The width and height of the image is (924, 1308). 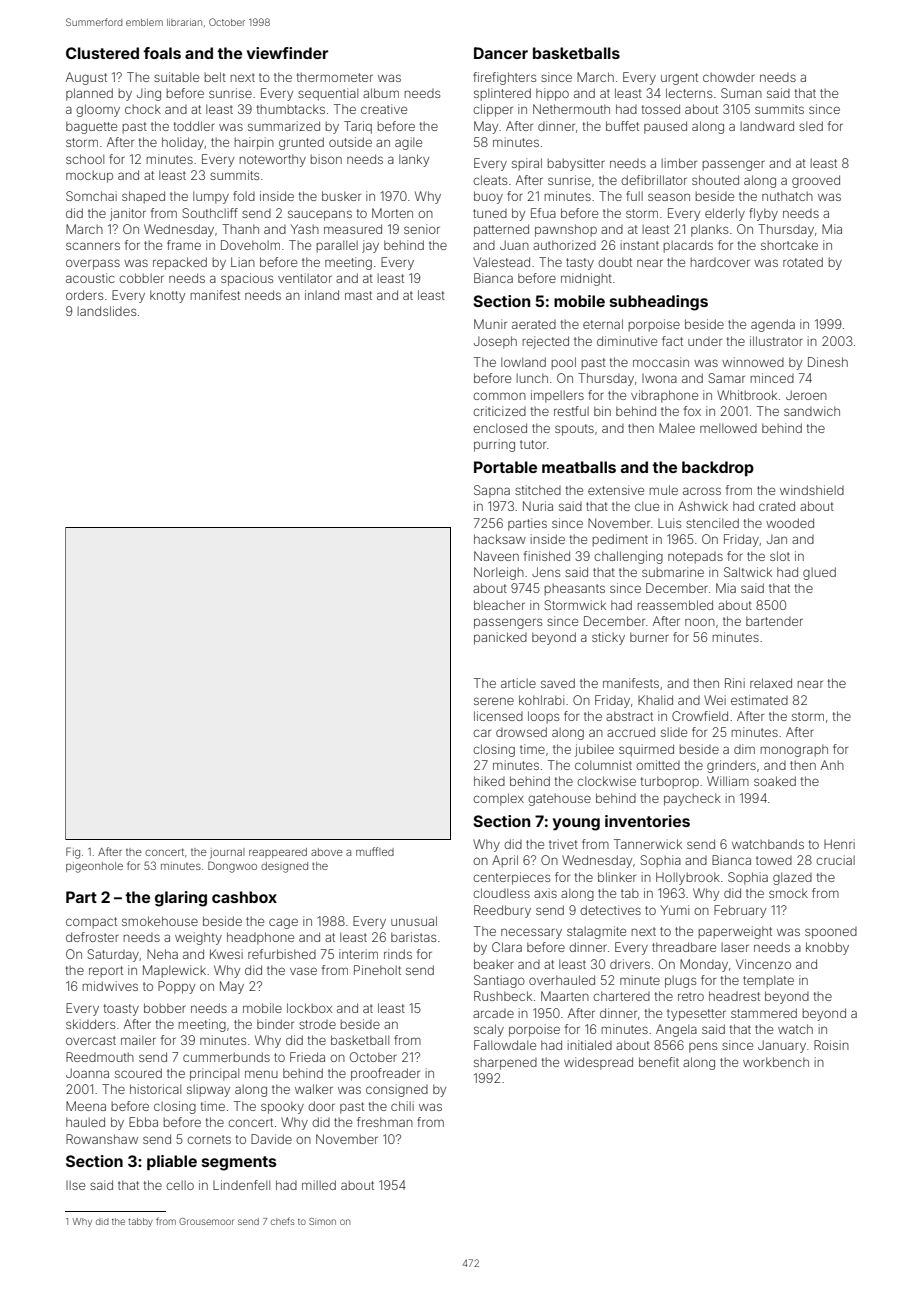 I want to click on foals, so click(x=162, y=53).
